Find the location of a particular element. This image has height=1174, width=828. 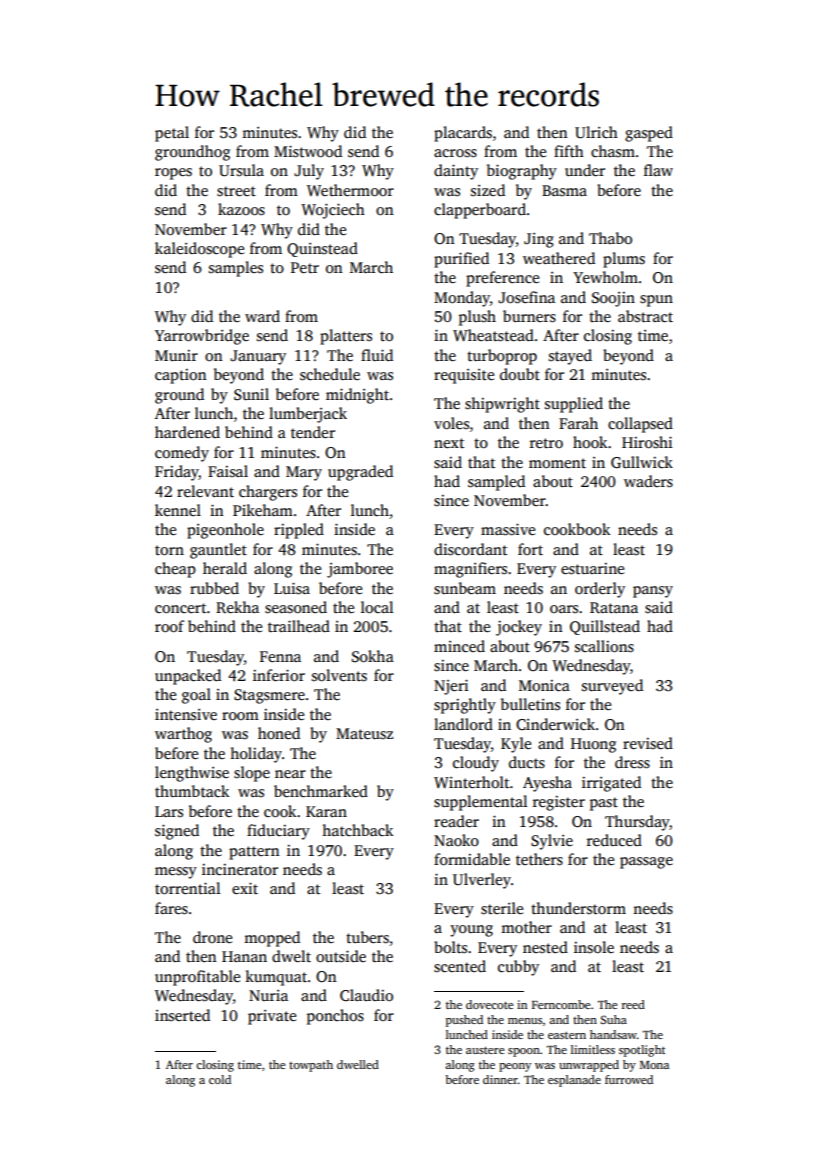

revised is located at coordinates (648, 743).
